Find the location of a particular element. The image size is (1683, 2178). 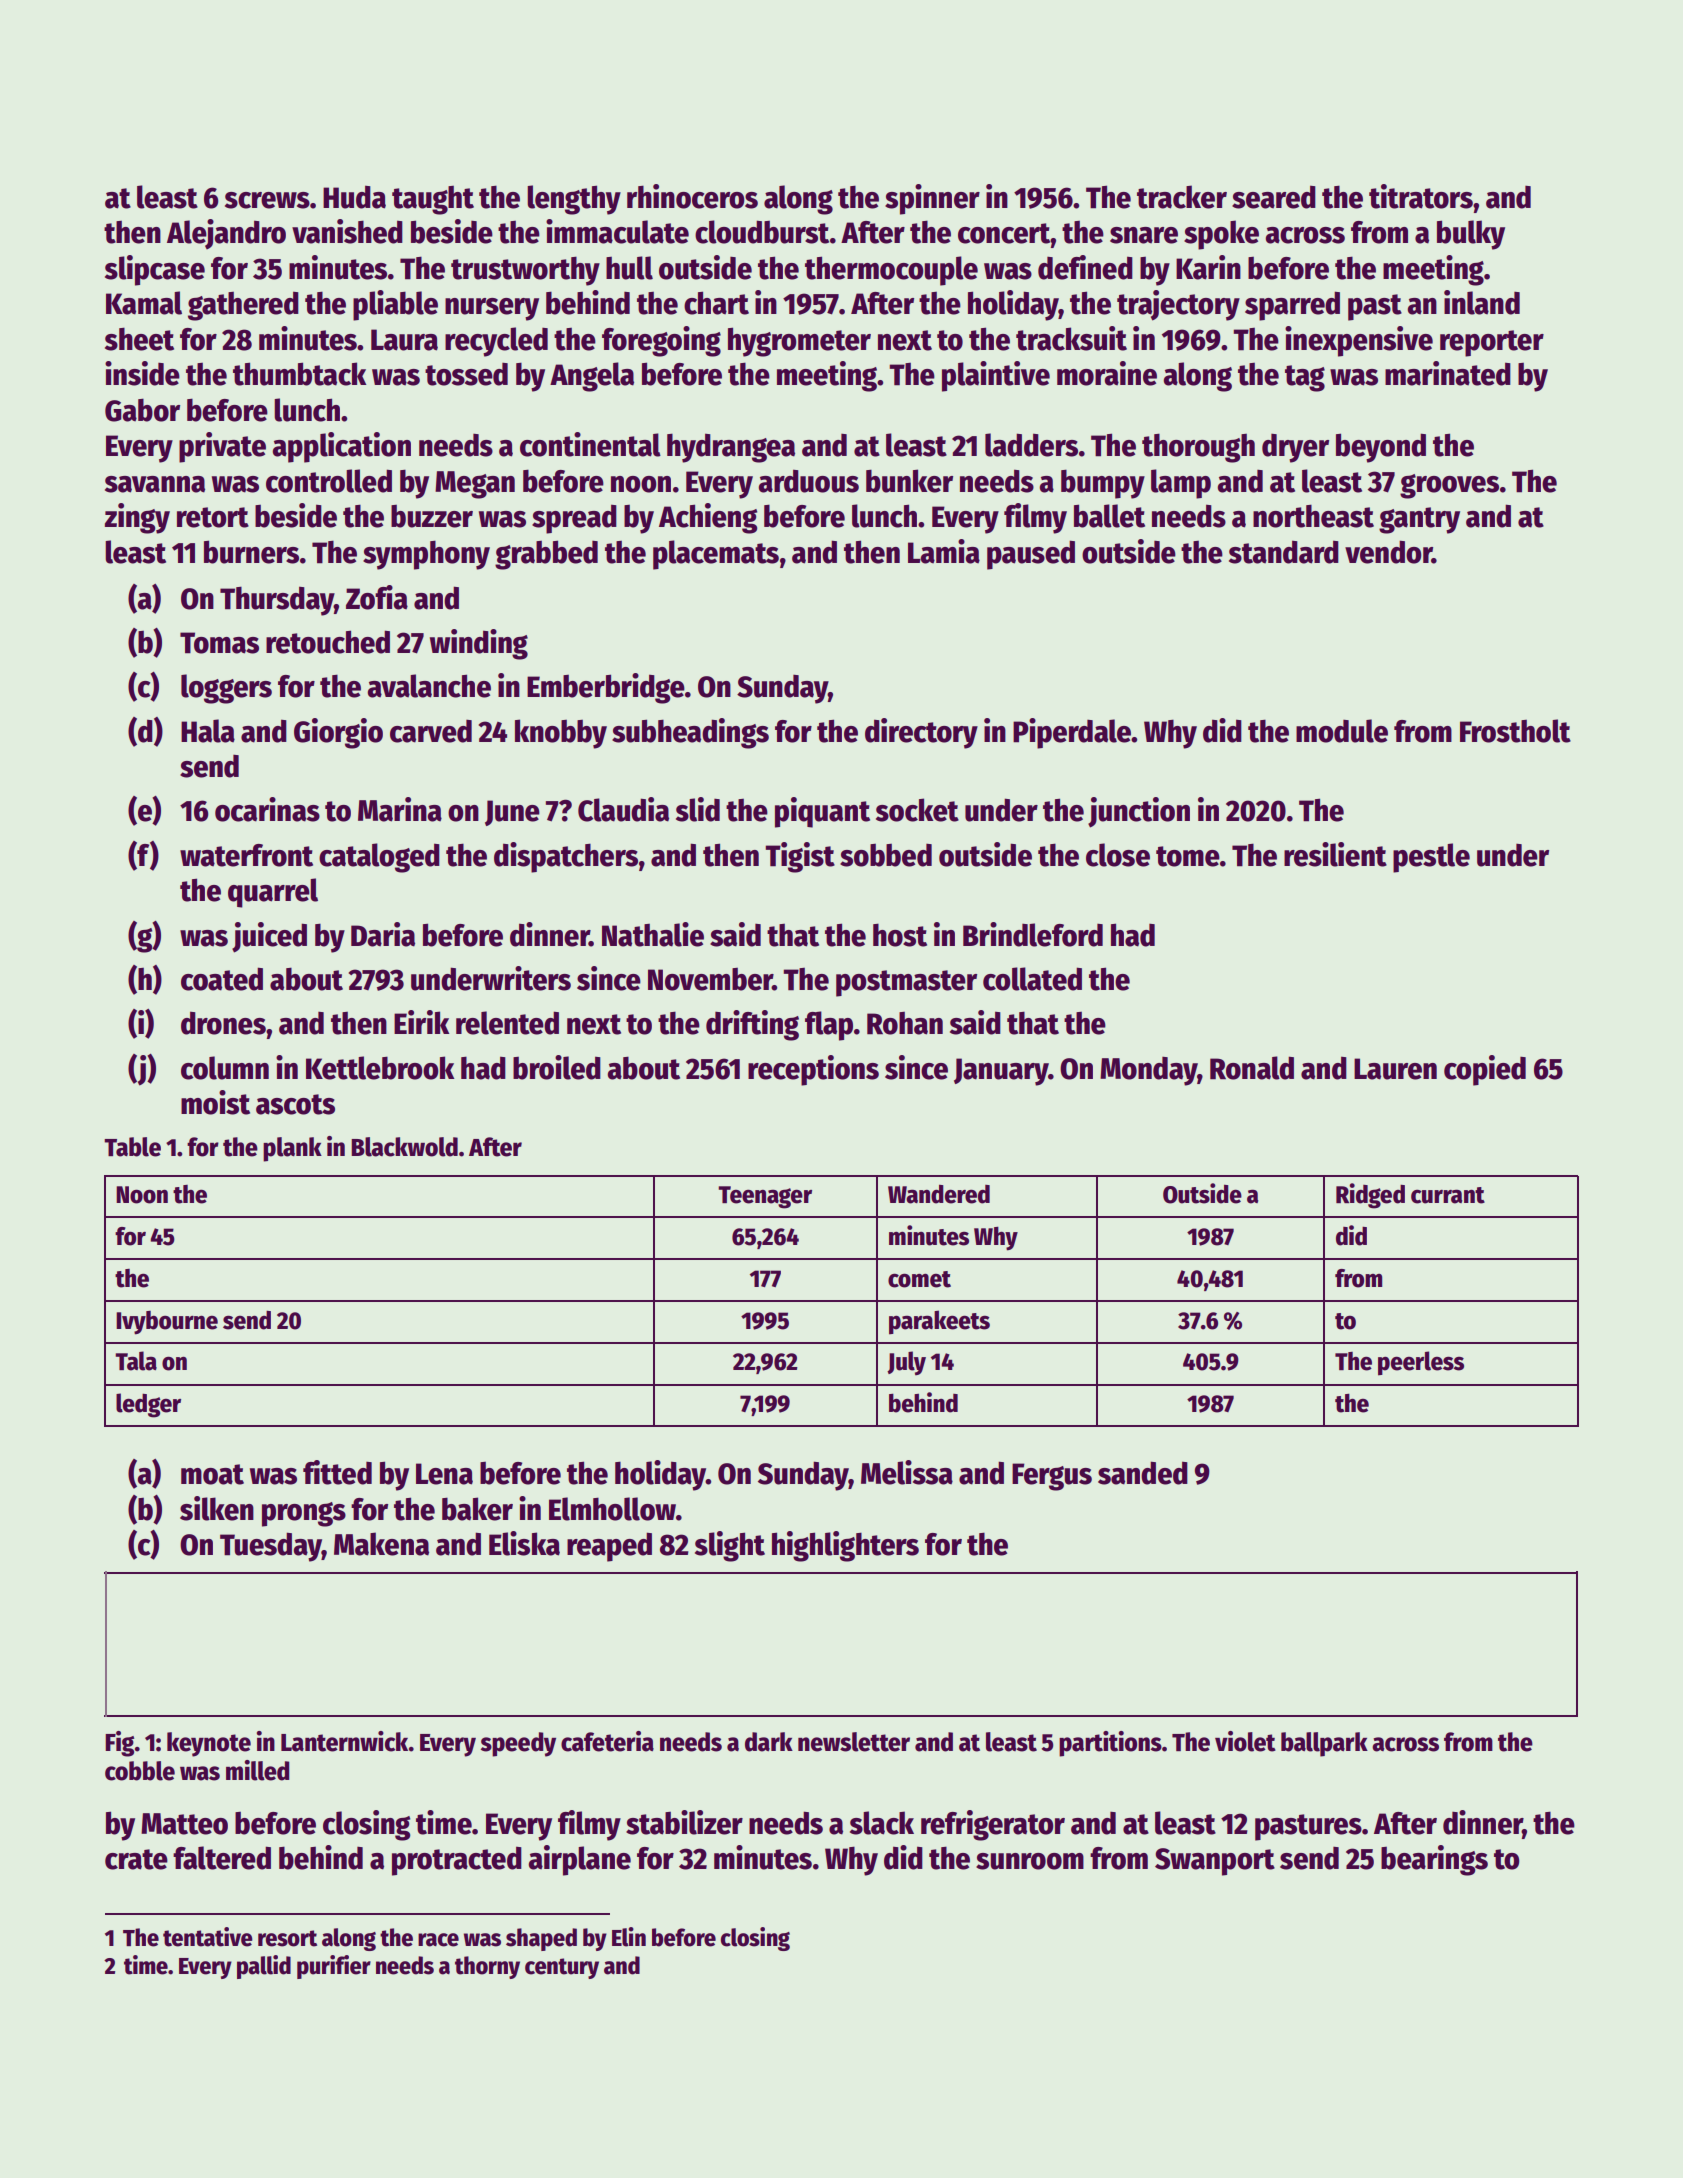

silken is located at coordinates (217, 1508).
